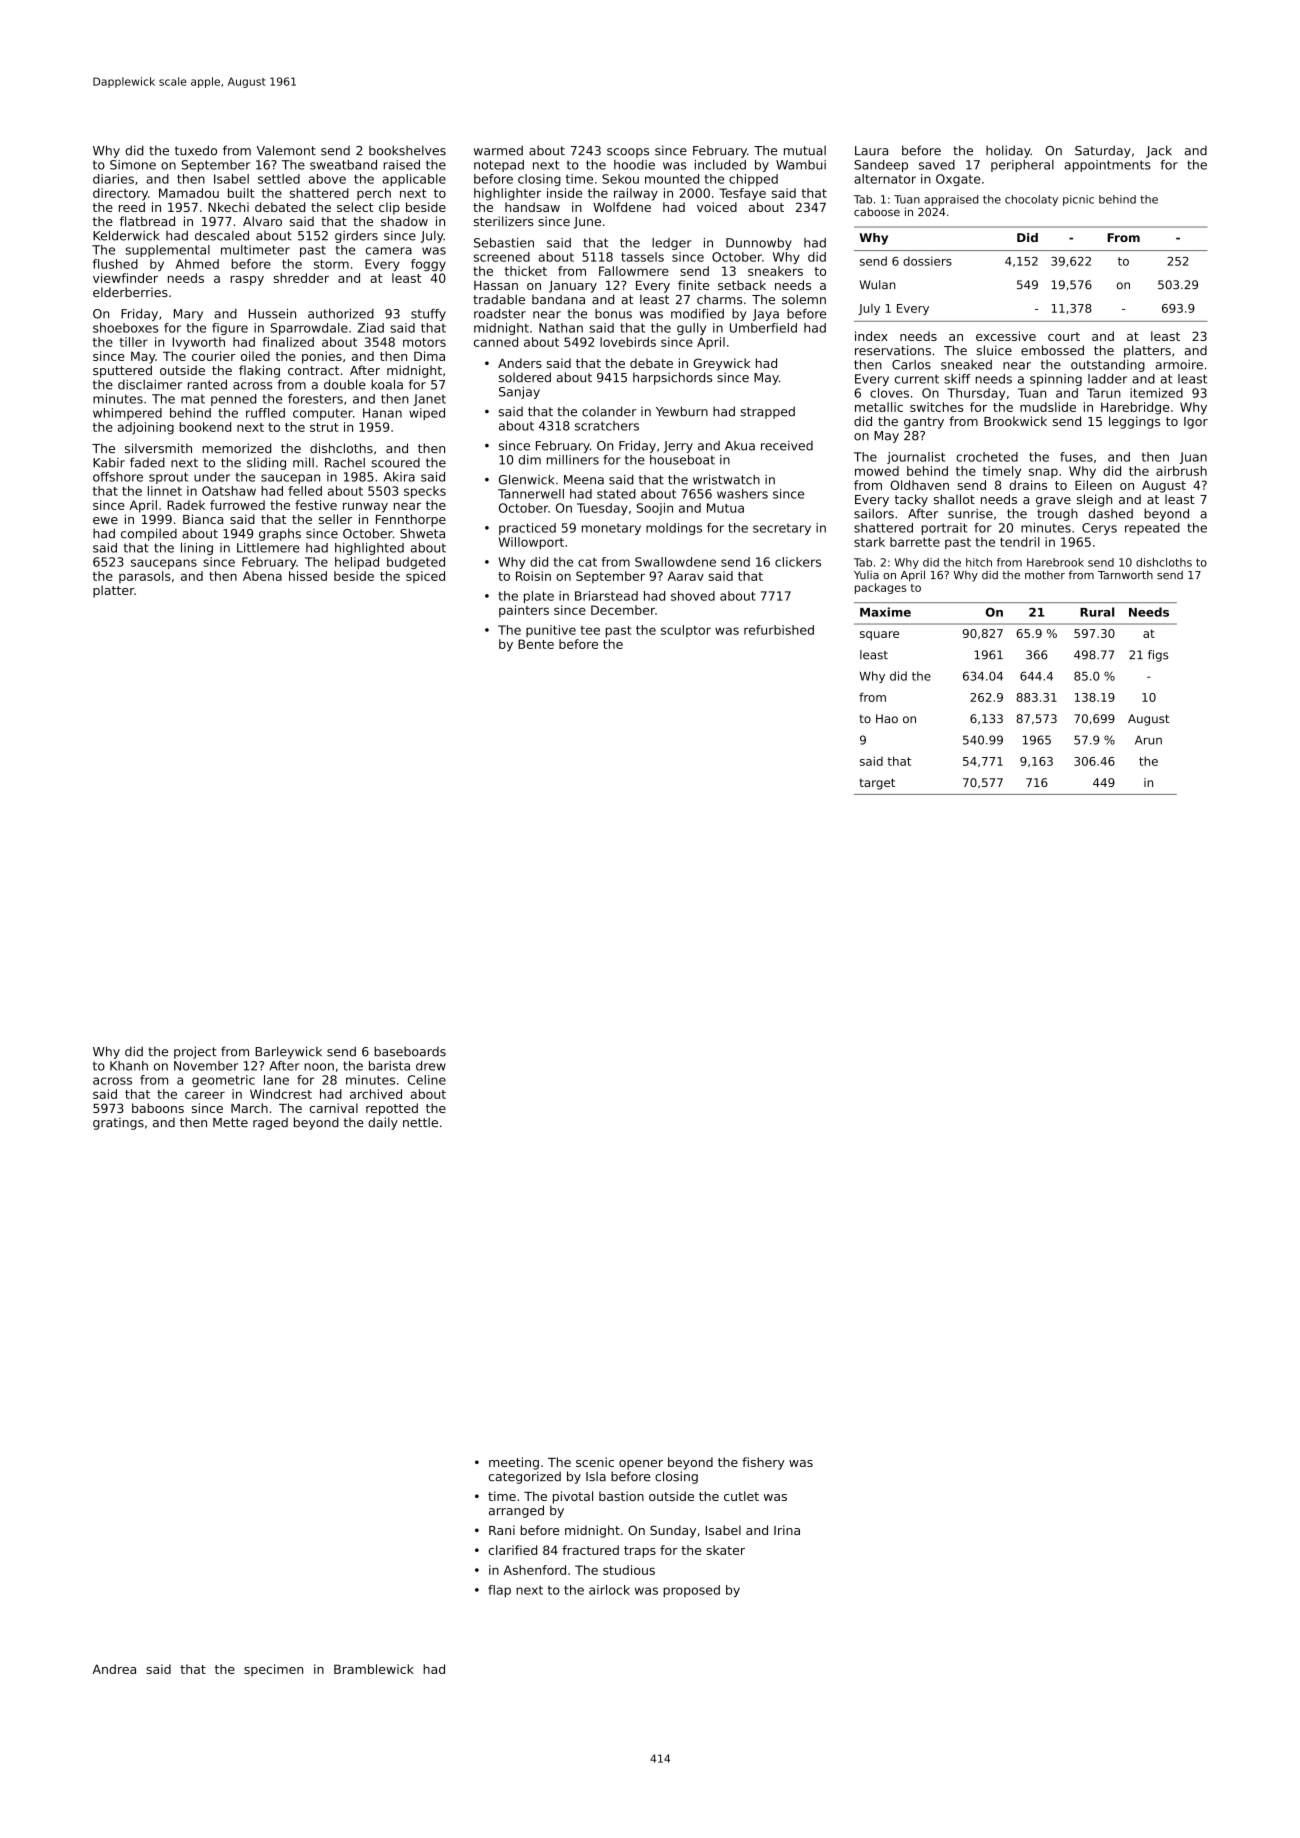 Image resolution: width=1300 pixels, height=1838 pixels. Describe the element at coordinates (145, 577) in the document. I see `parasols` at that location.
